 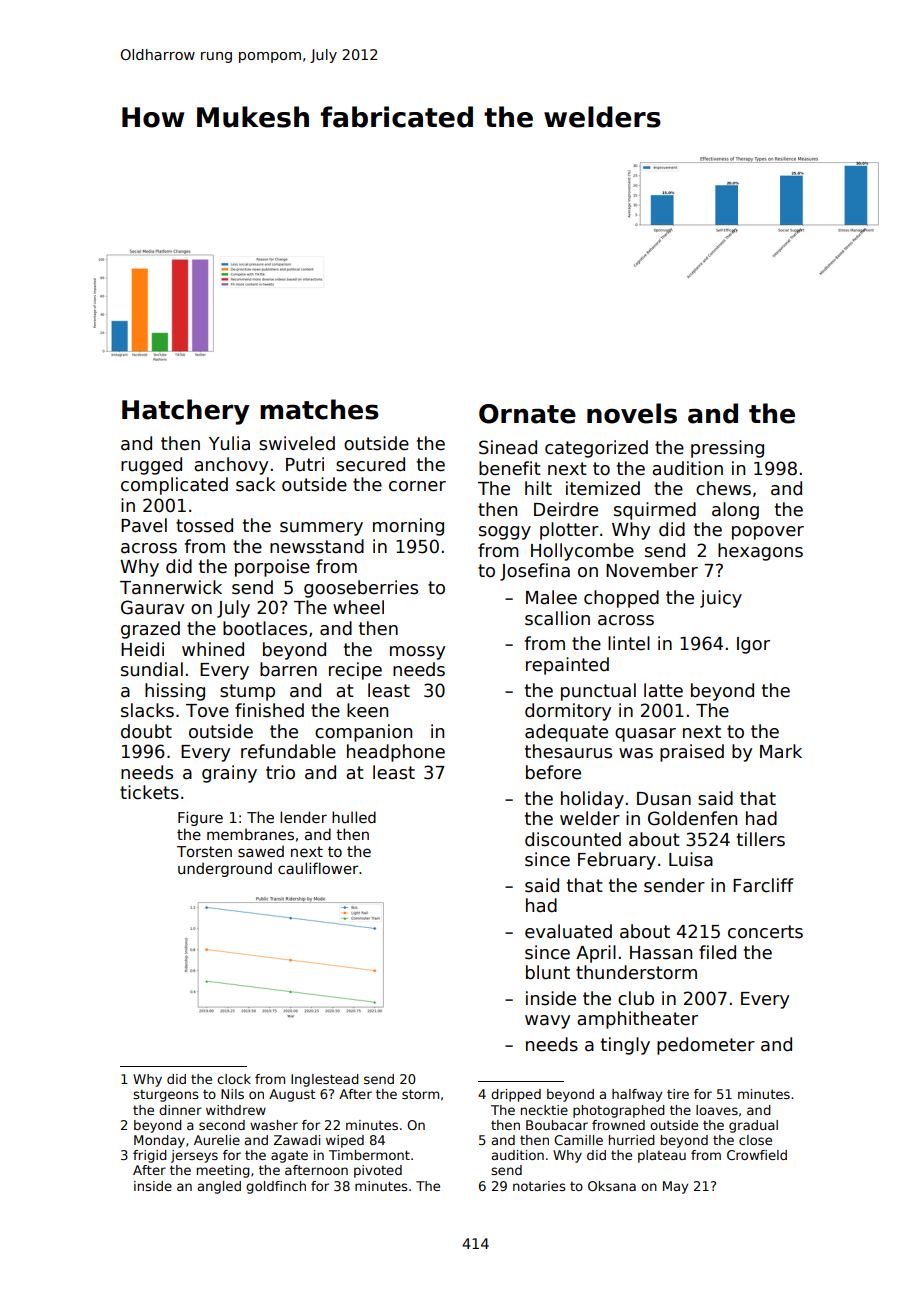 I want to click on Torsten, so click(x=204, y=851).
